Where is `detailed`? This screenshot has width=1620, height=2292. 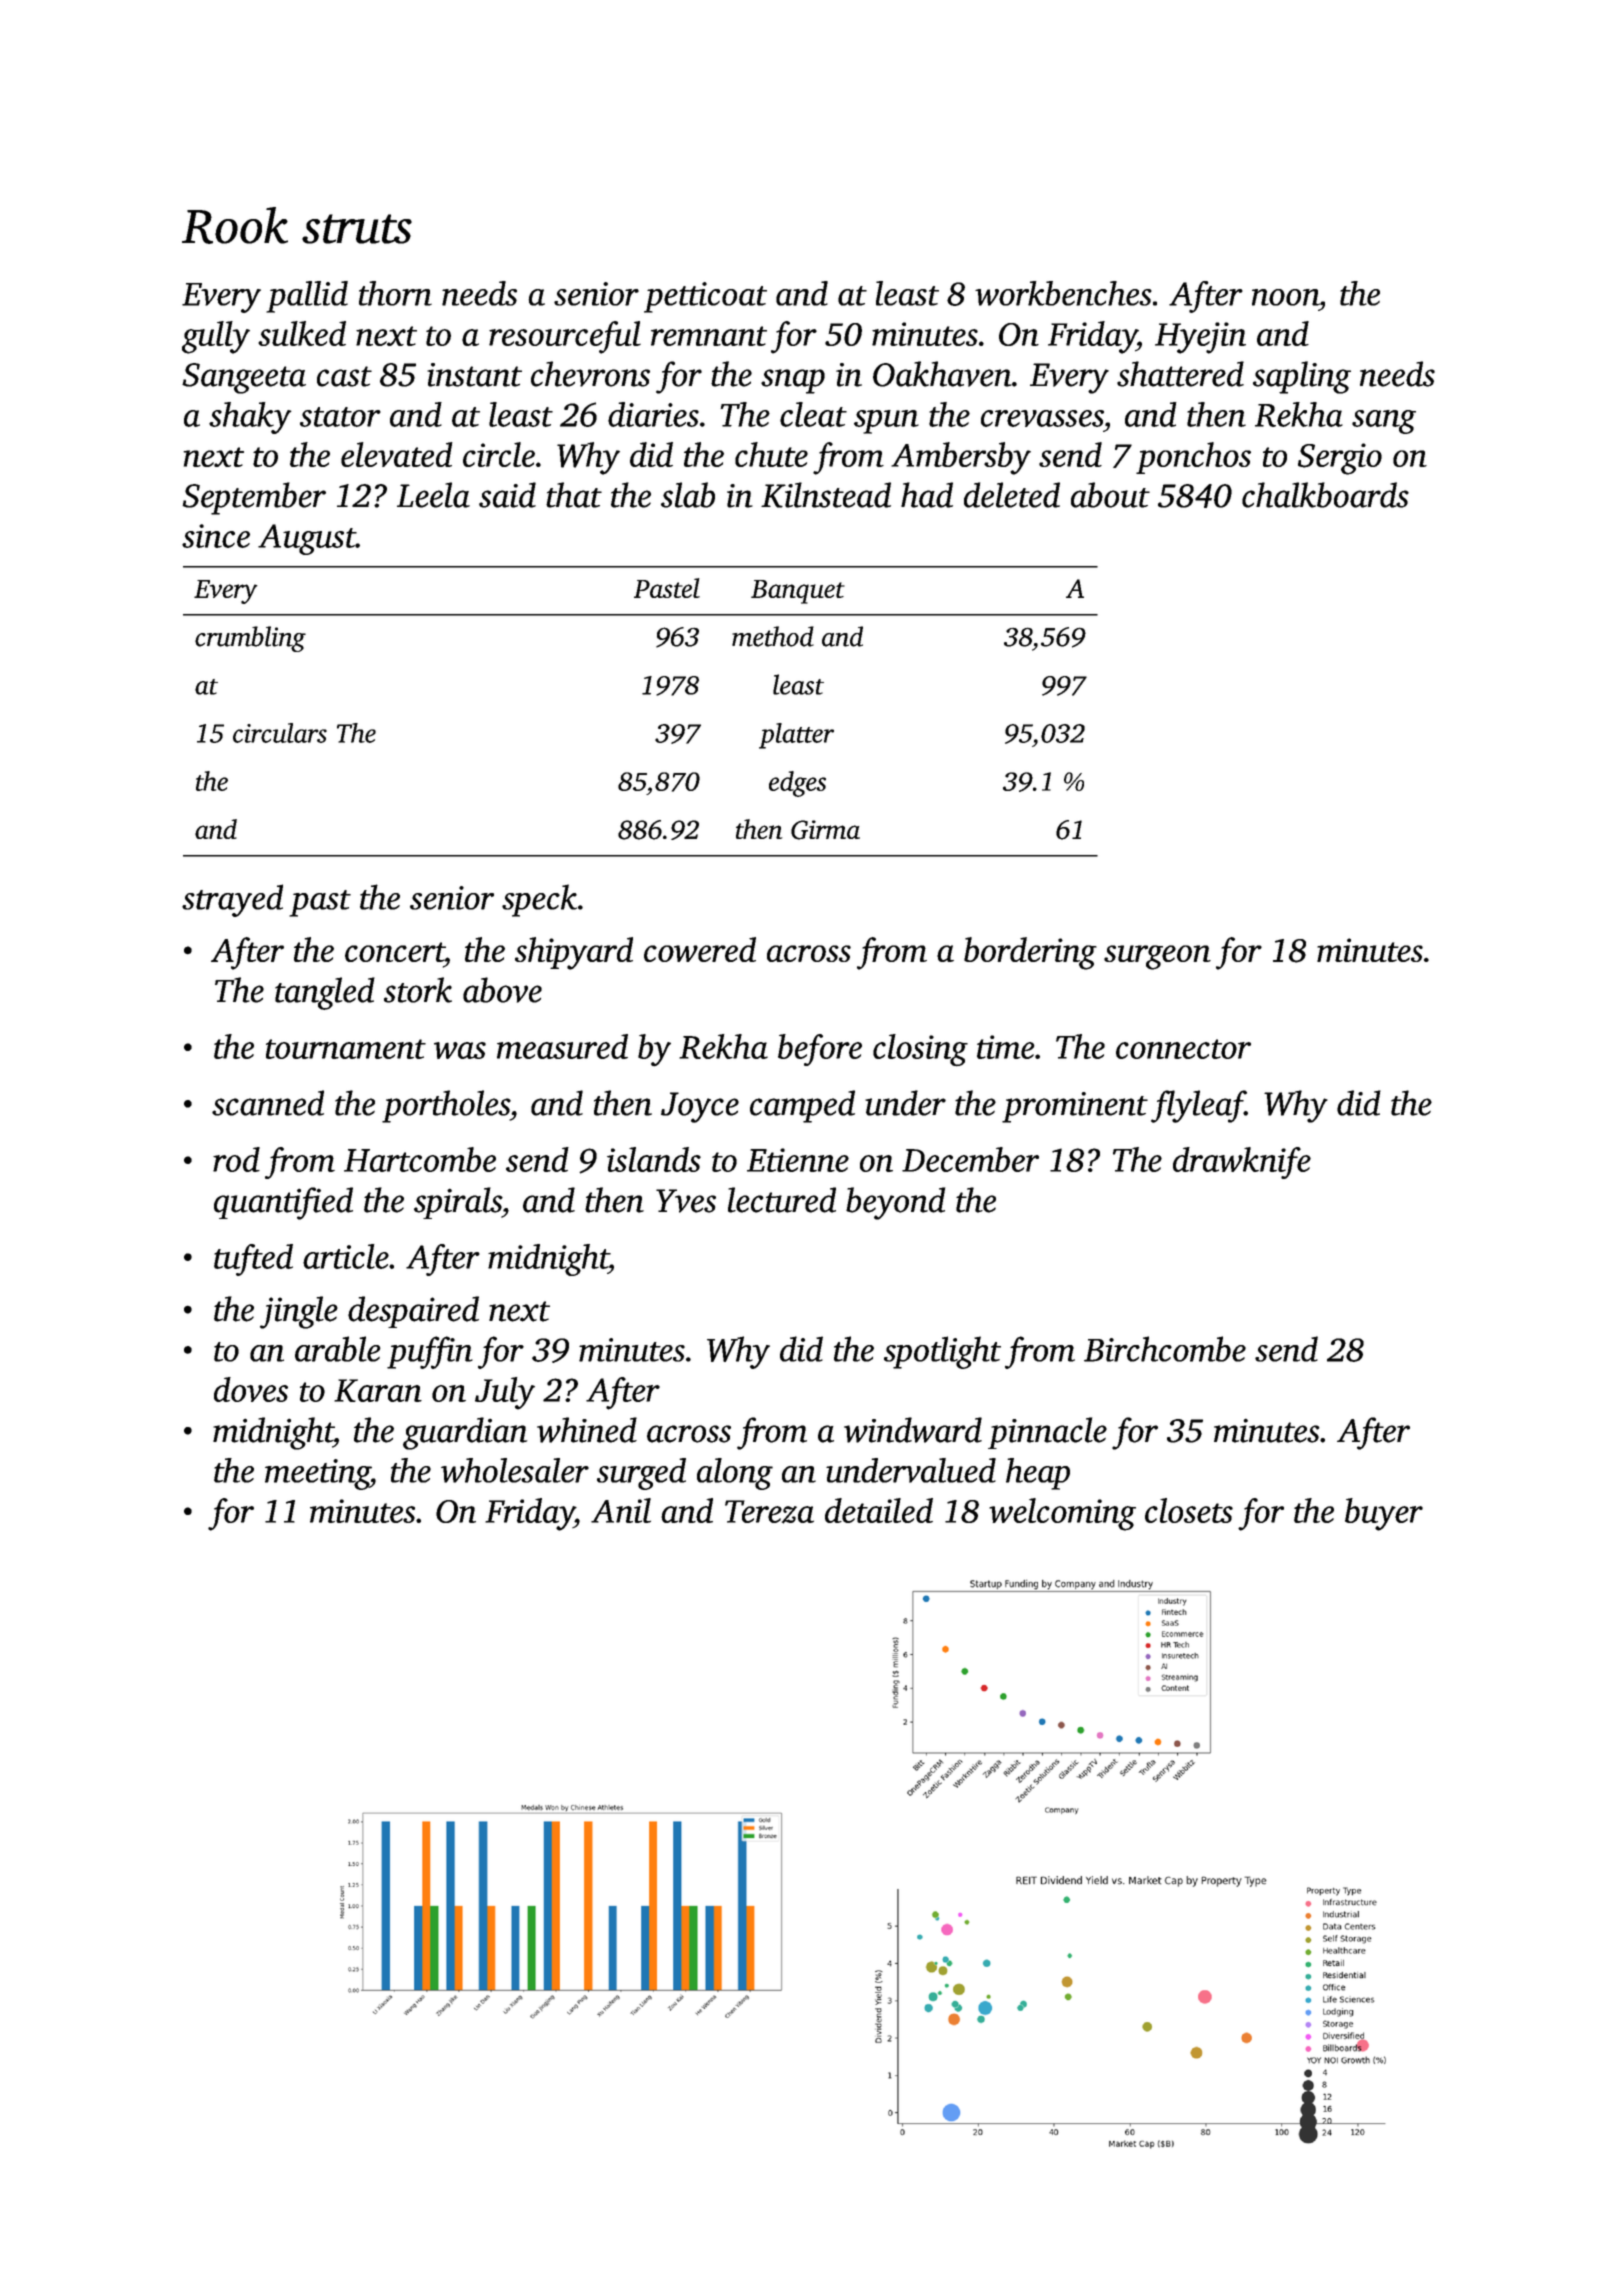 detailed is located at coordinates (879, 1510).
